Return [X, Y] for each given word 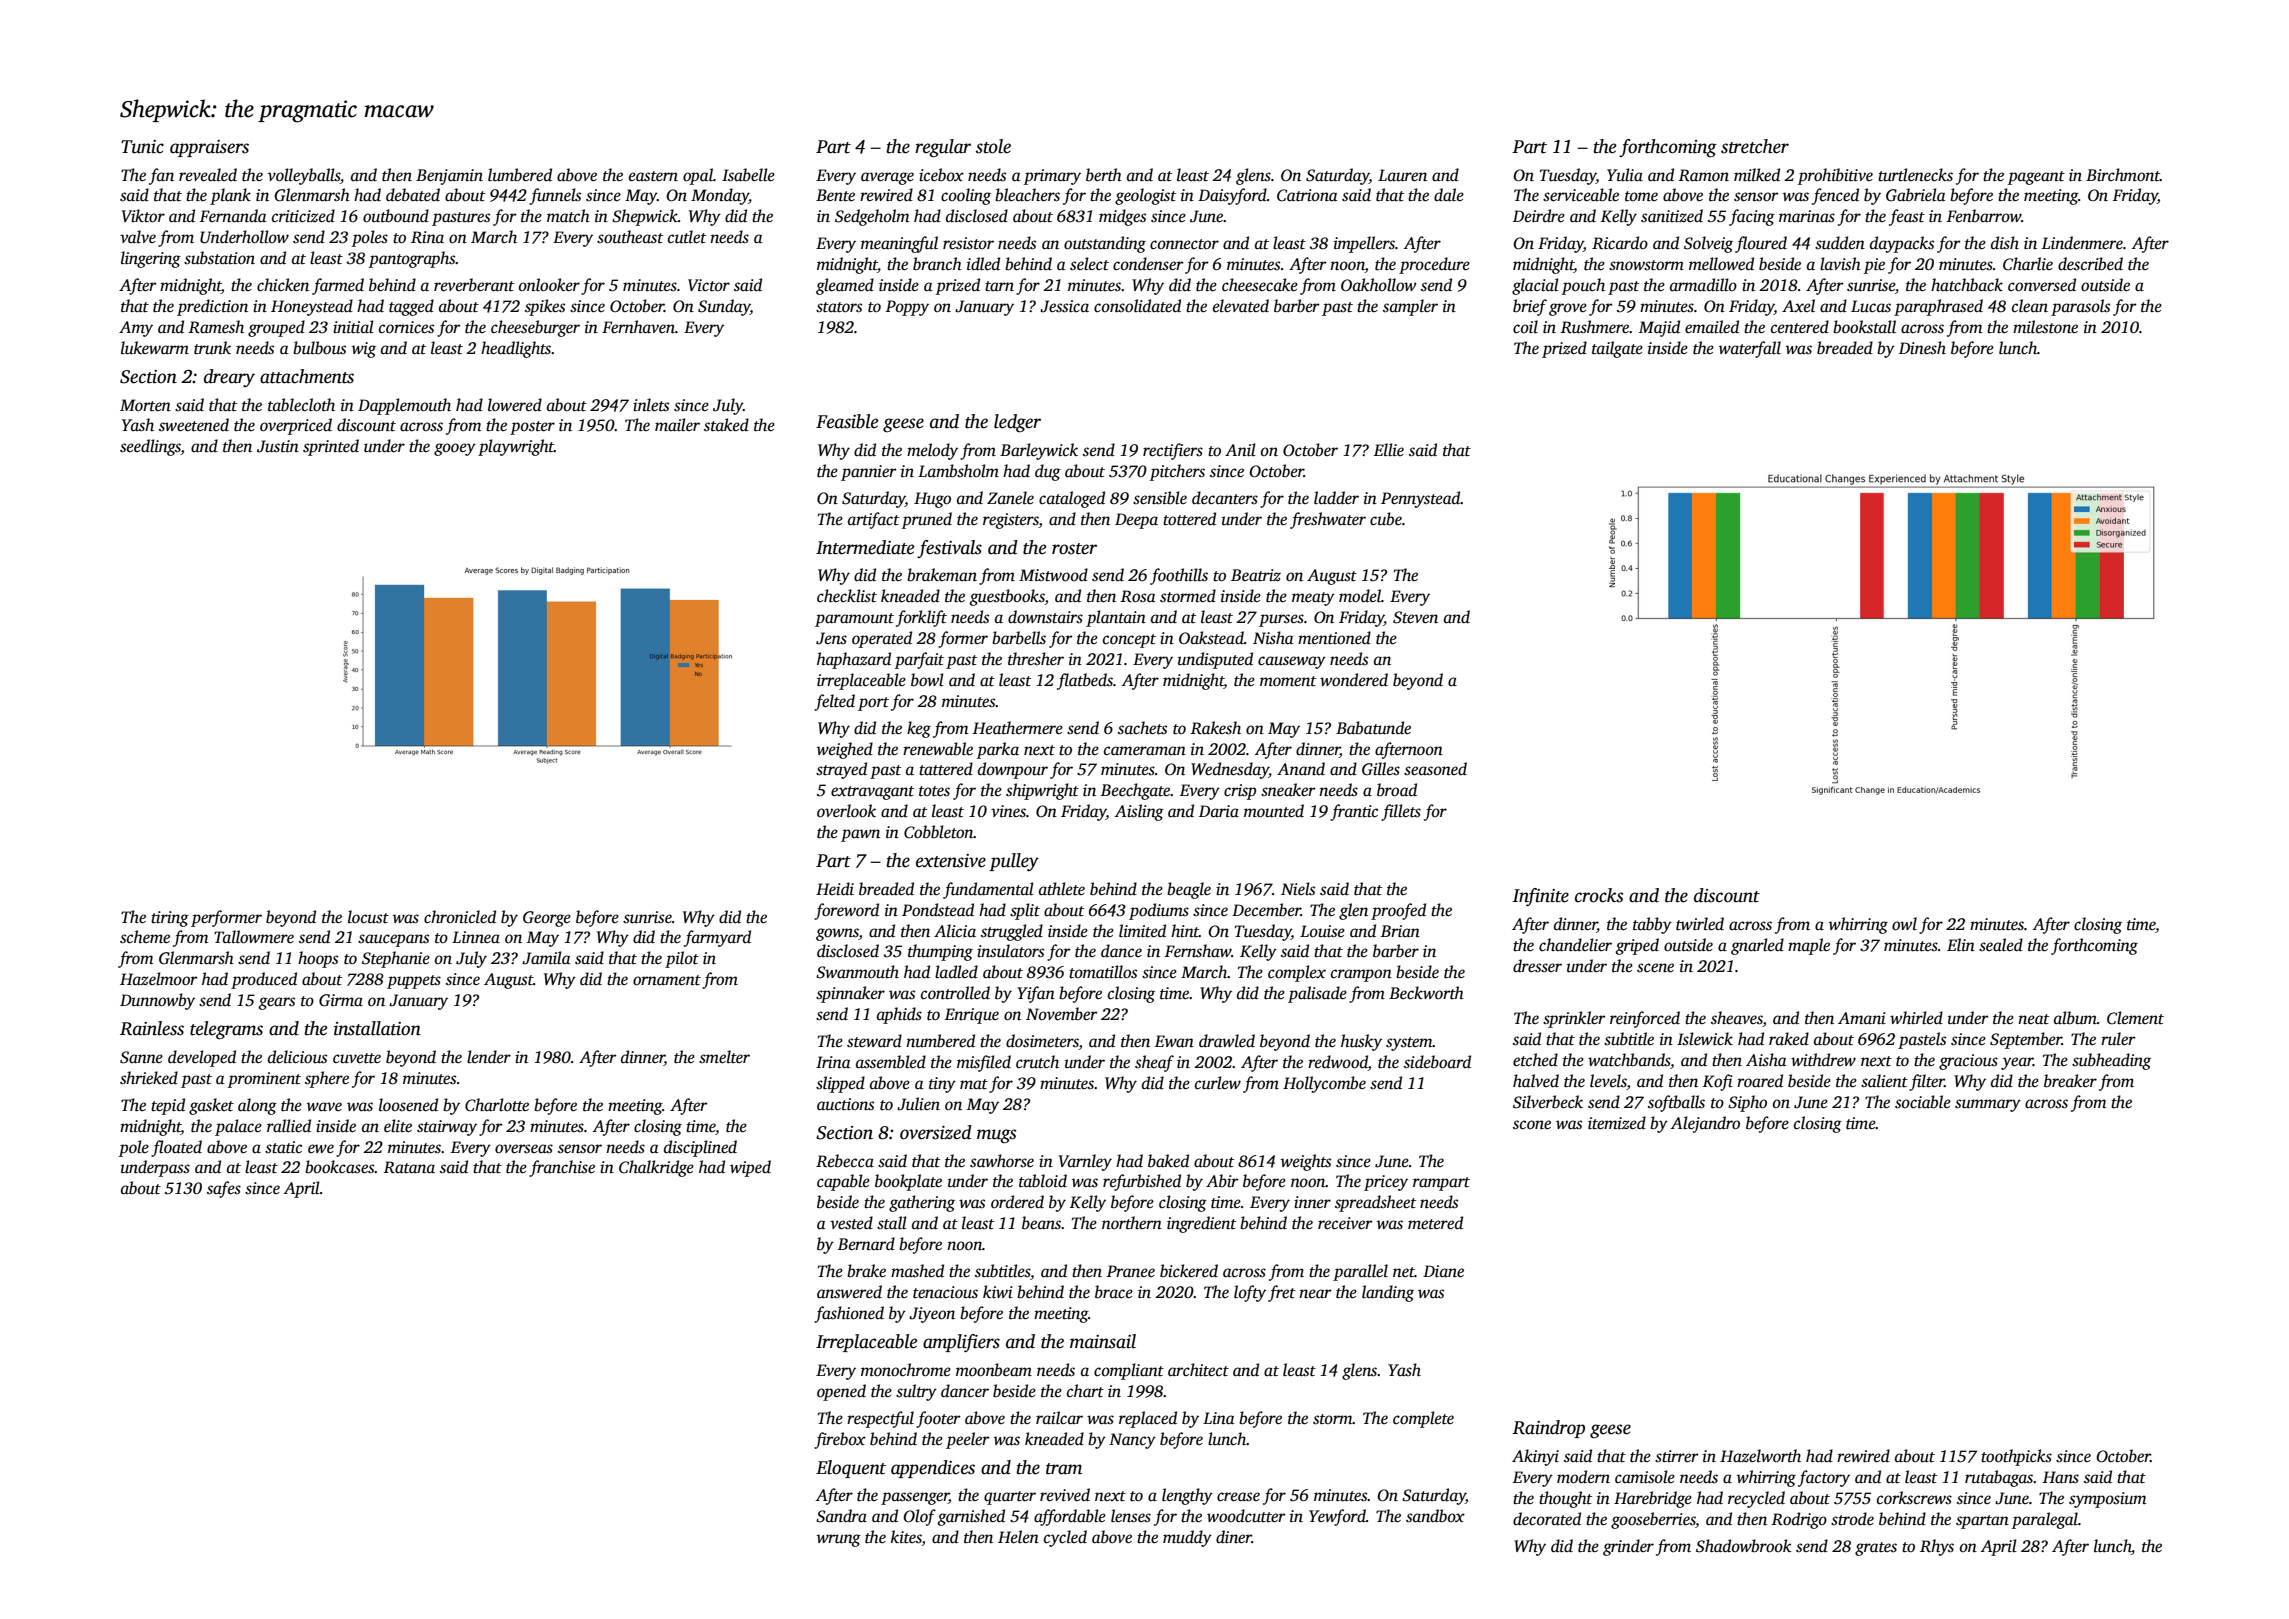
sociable [1923, 1102]
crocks [1599, 895]
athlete [1062, 889]
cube [1386, 519]
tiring [170, 919]
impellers [1364, 244]
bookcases [340, 1167]
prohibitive [1835, 176]
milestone [2045, 327]
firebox [840, 1440]
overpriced [296, 426]
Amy [136, 329]
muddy [1187, 1538]
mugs [996, 1136]
